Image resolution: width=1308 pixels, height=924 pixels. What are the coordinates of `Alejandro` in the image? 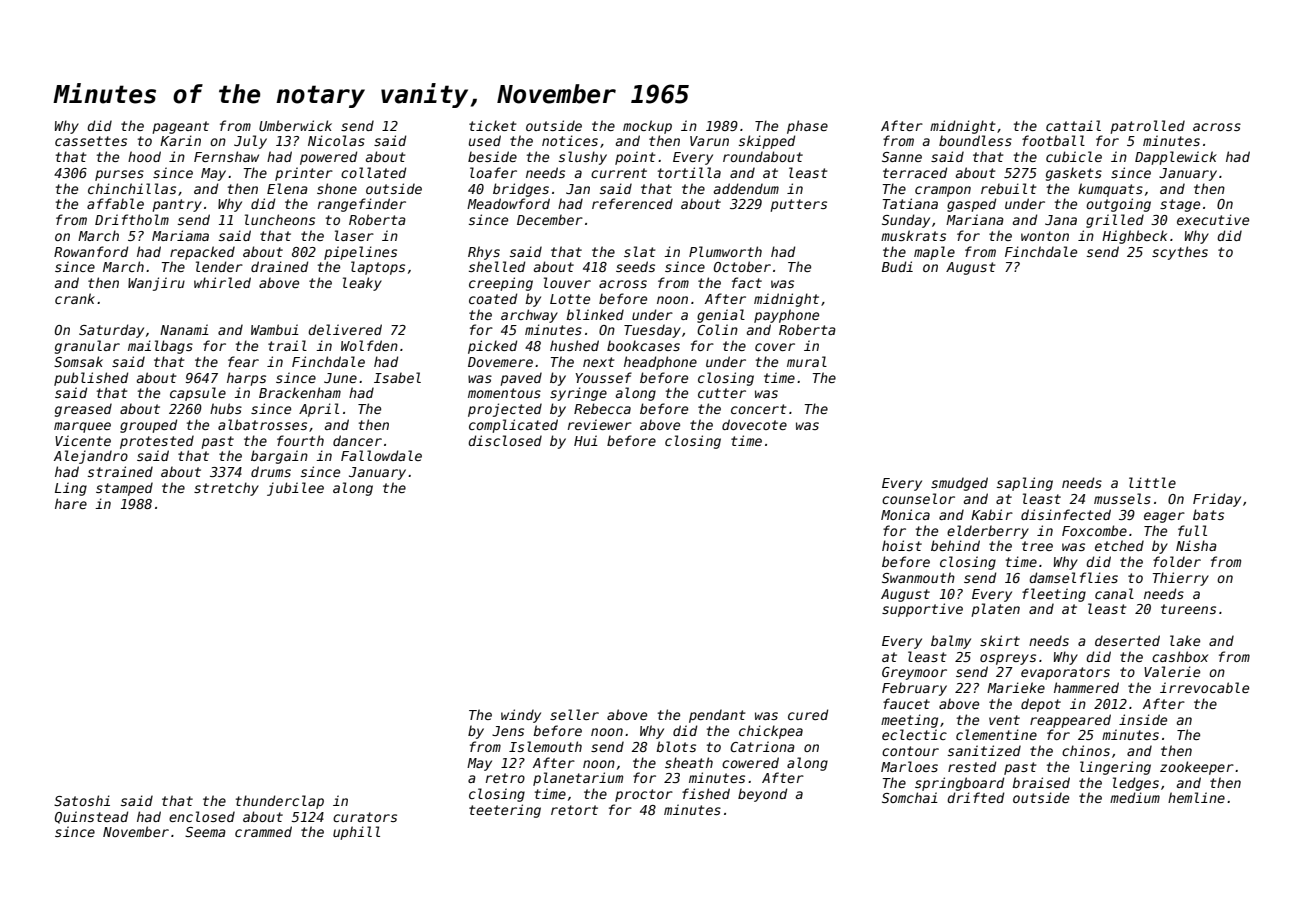 It's located at (91, 457).
